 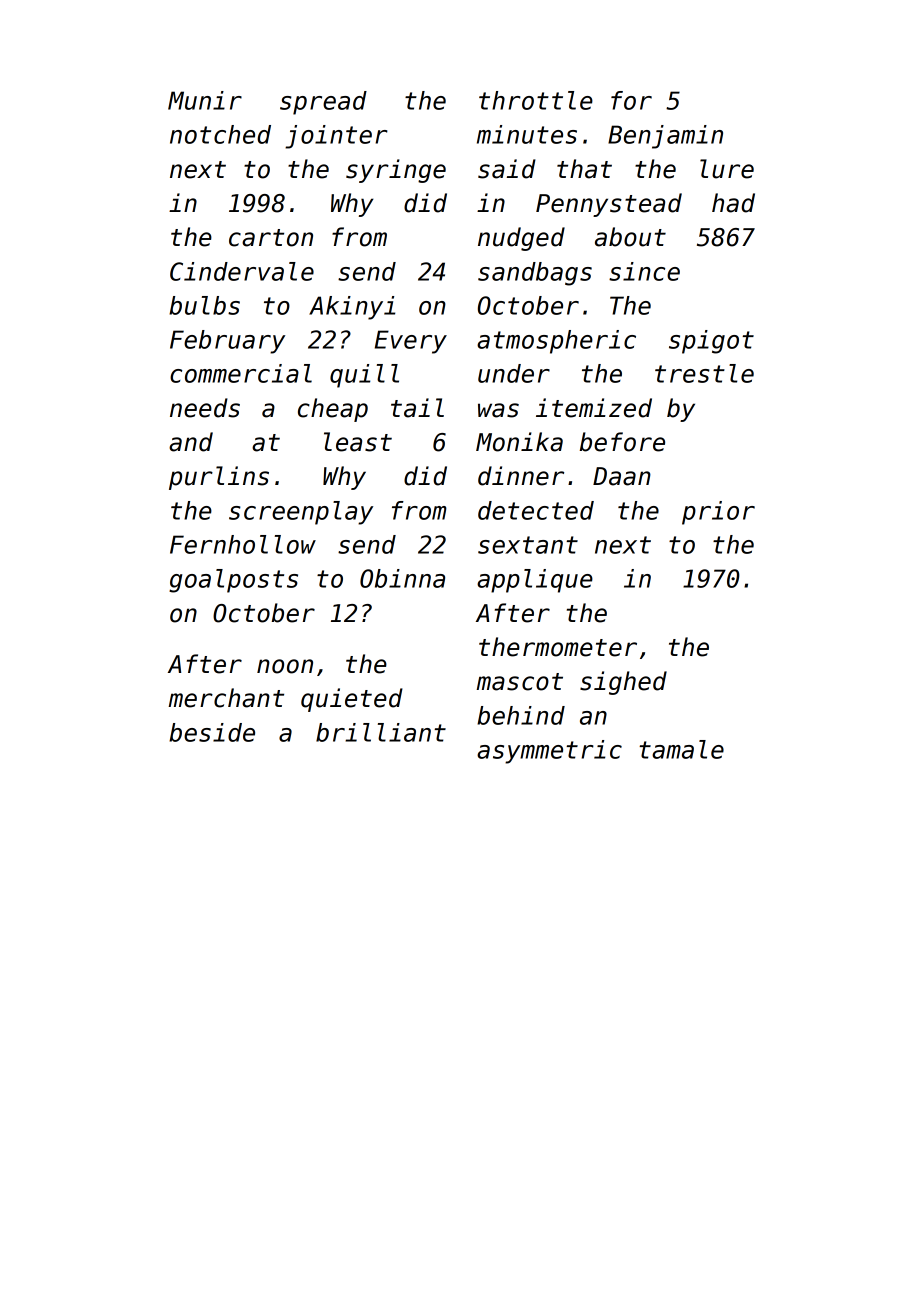 What do you see at coordinates (644, 271) in the image?
I see `since` at bounding box center [644, 271].
